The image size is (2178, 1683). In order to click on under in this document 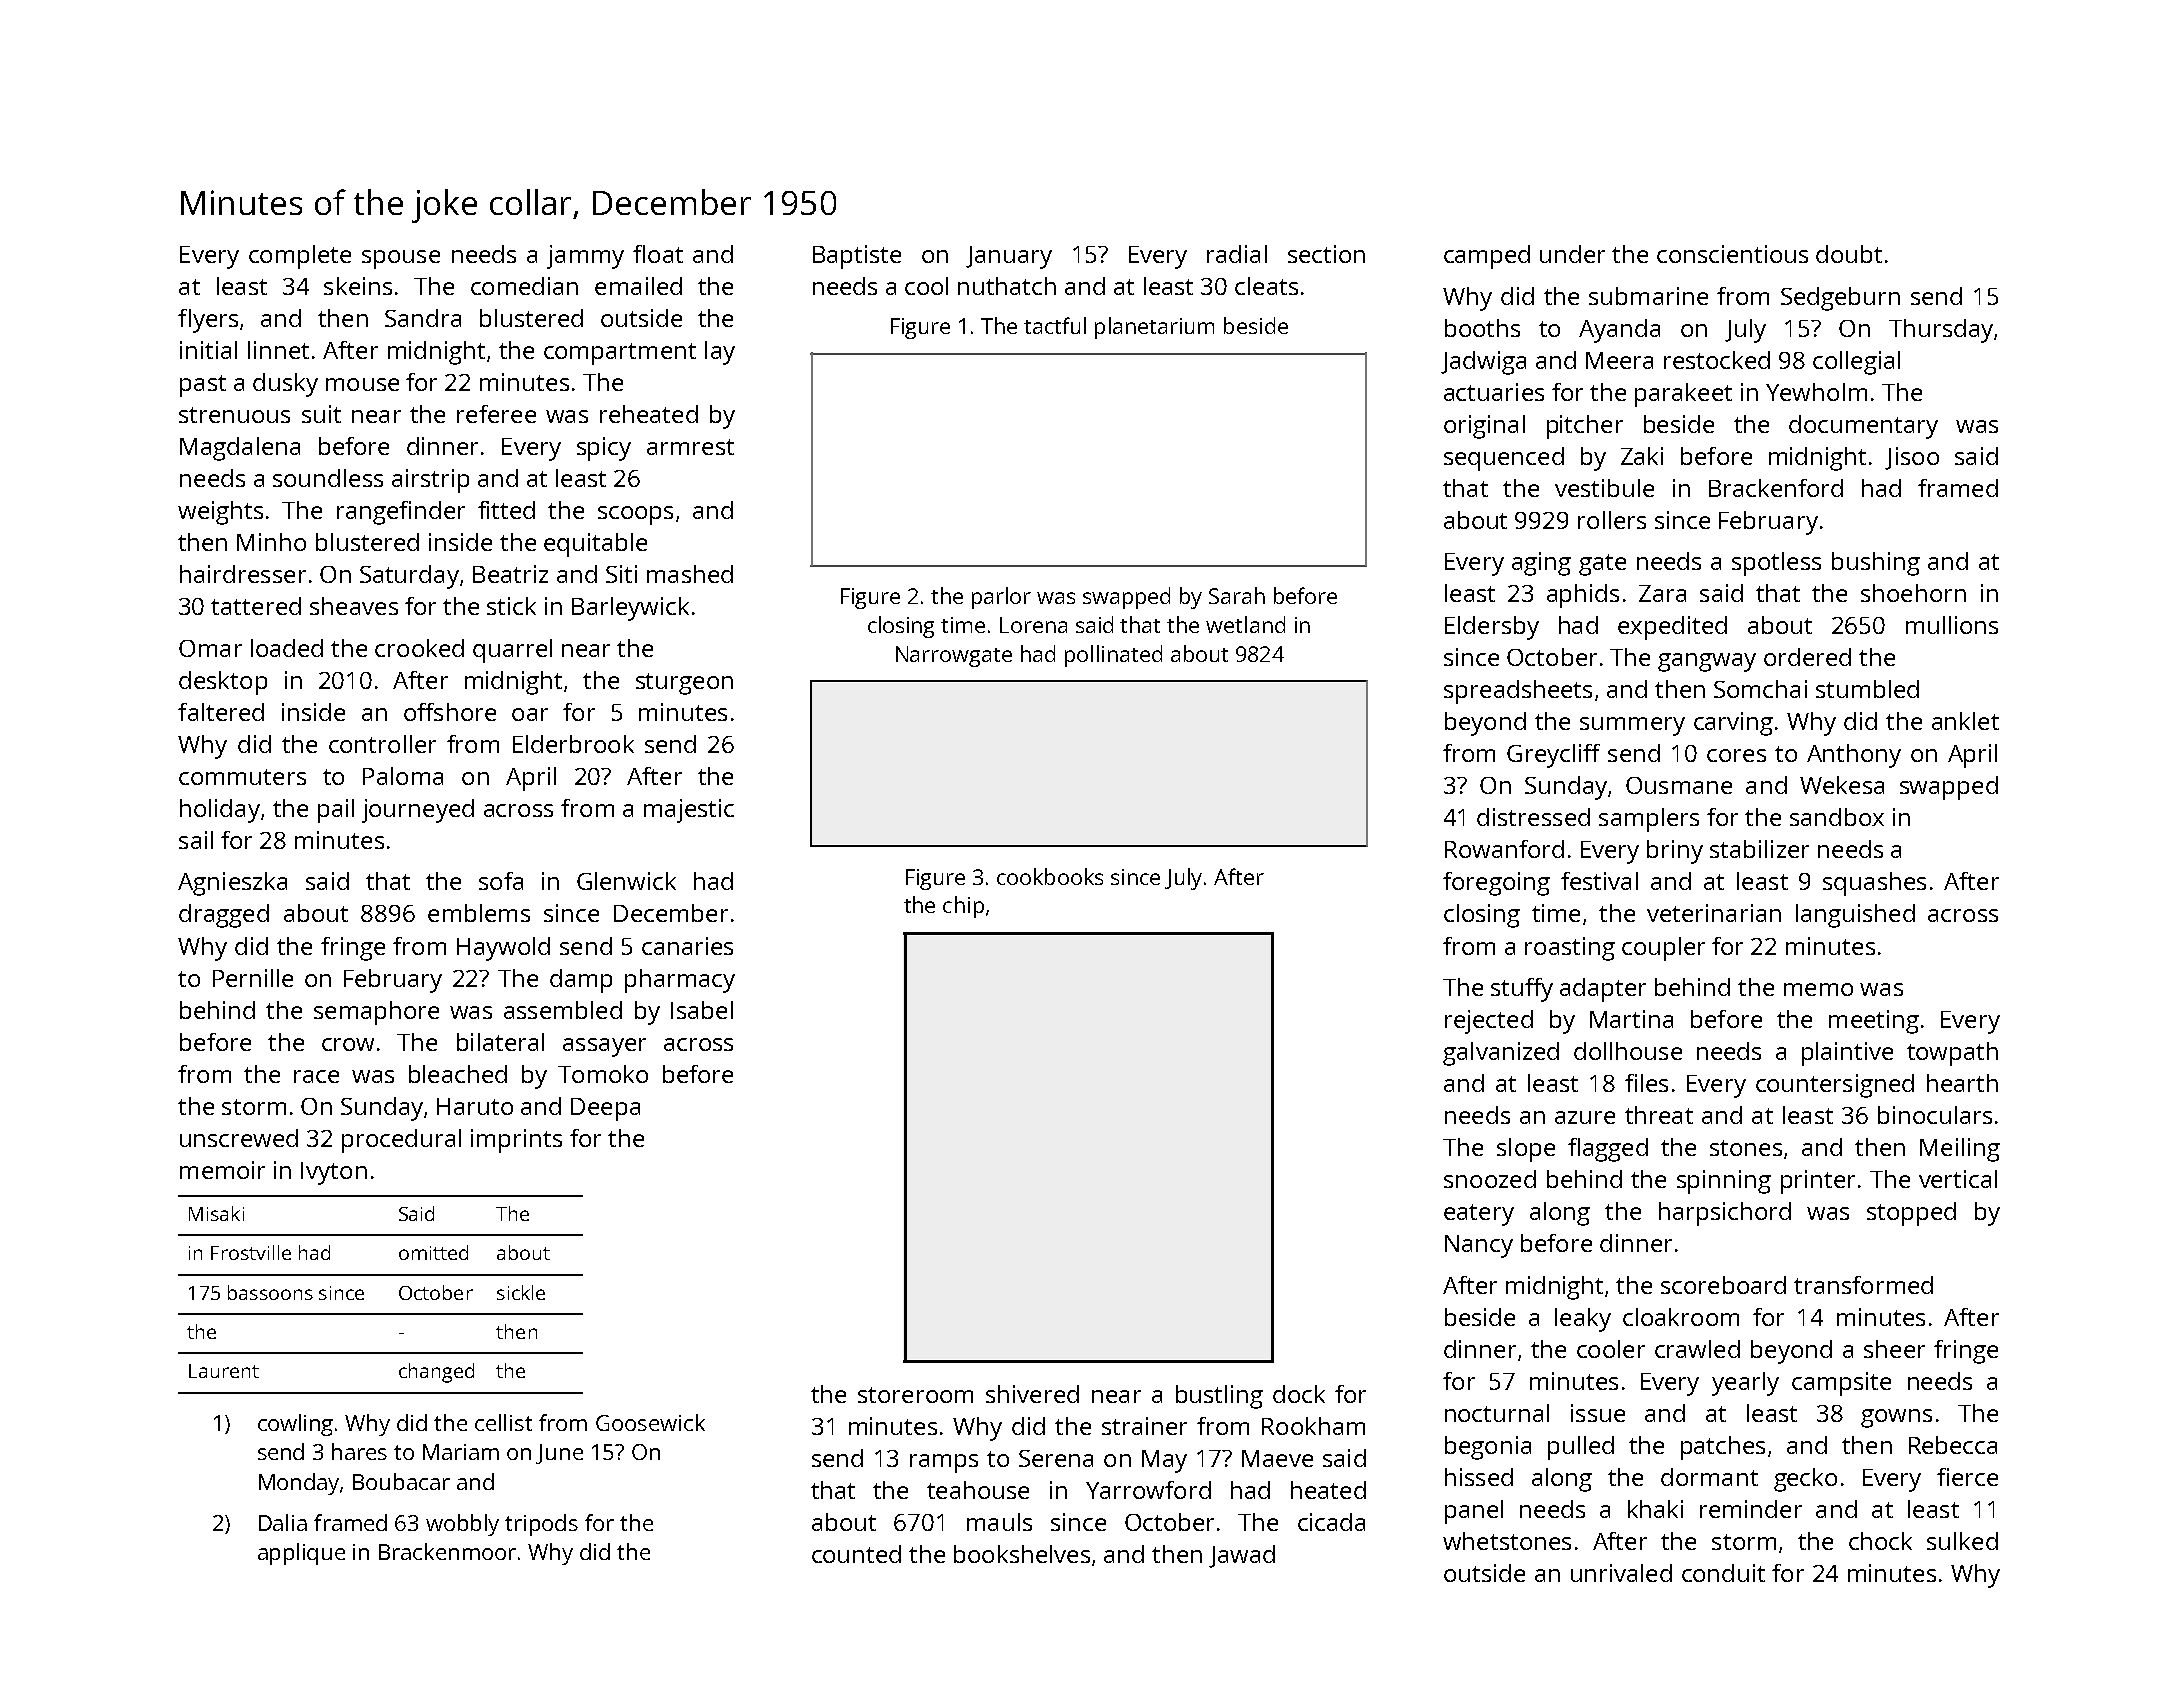, I will do `click(1572, 254)`.
